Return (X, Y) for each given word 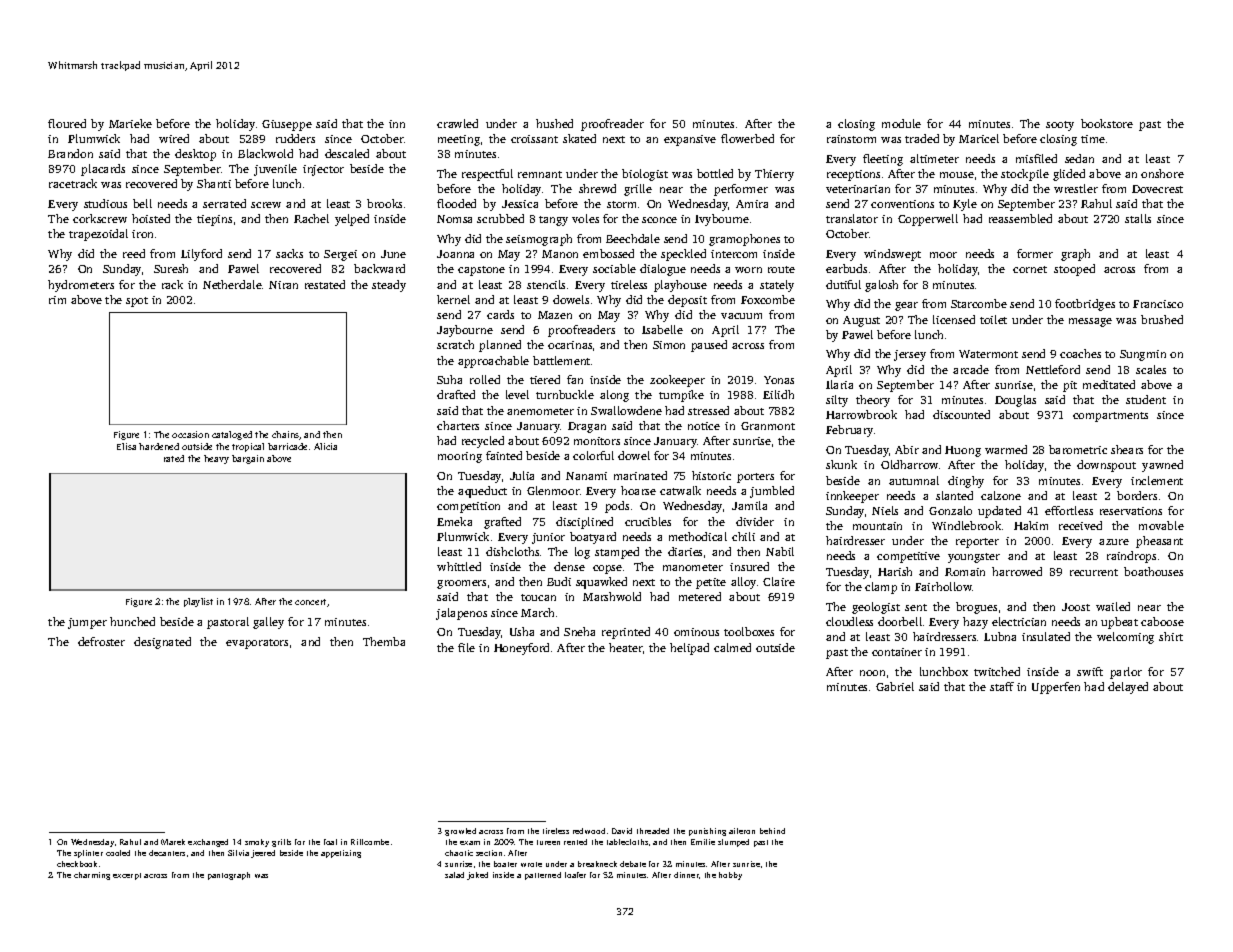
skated (579, 138)
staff (1002, 686)
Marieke (130, 123)
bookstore (1107, 123)
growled (460, 832)
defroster (101, 641)
